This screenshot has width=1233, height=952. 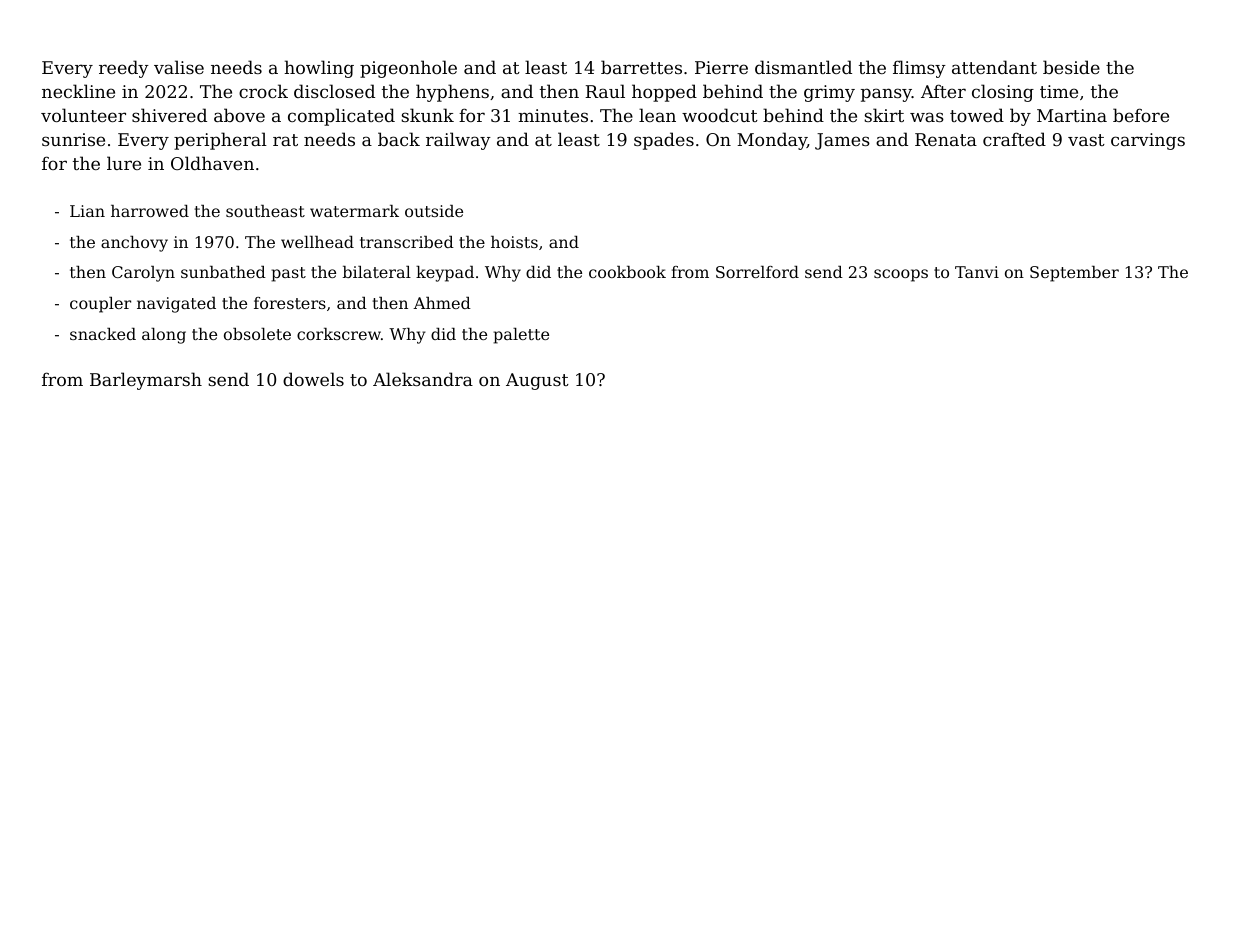 What do you see at coordinates (537, 381) in the screenshot?
I see `August` at bounding box center [537, 381].
